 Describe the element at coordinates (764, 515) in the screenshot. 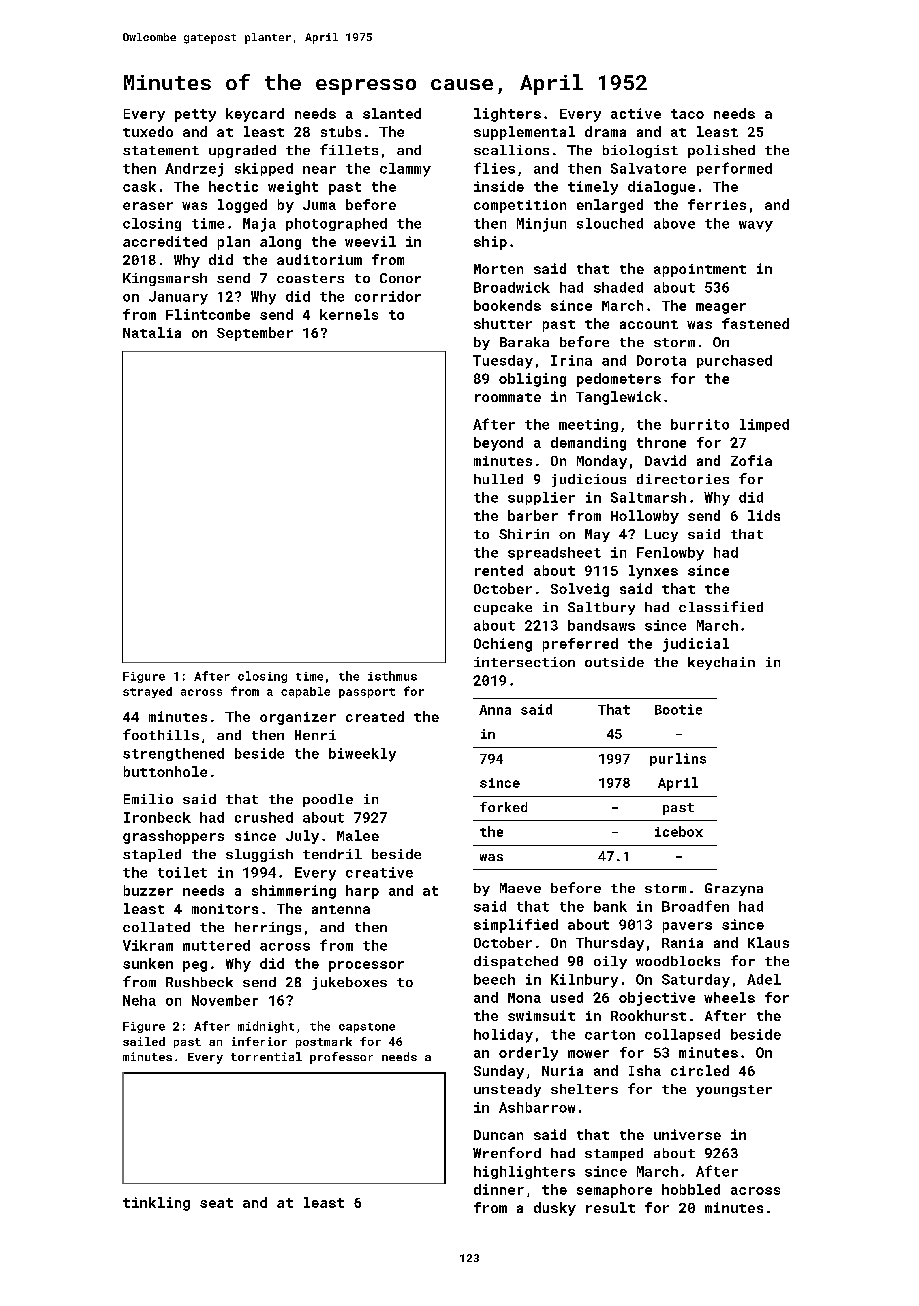

I see `lids` at that location.
